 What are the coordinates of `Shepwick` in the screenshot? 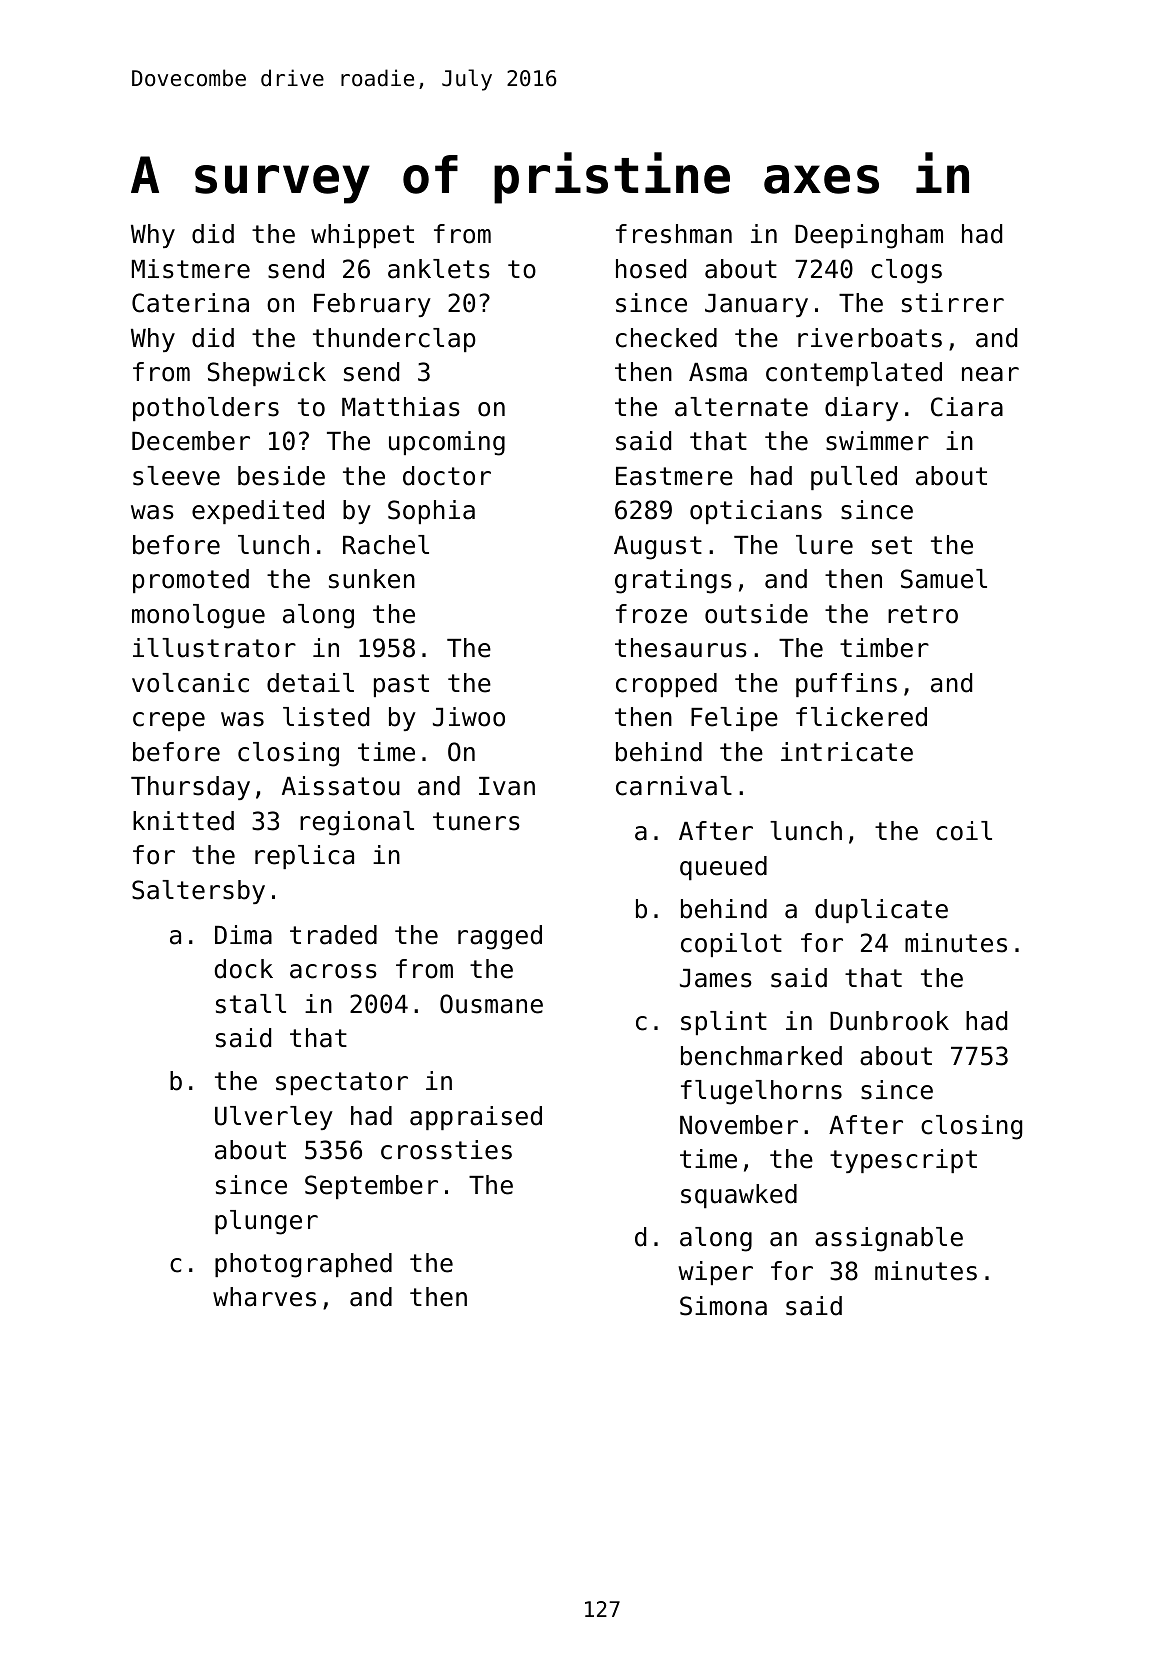 It's located at (266, 374).
